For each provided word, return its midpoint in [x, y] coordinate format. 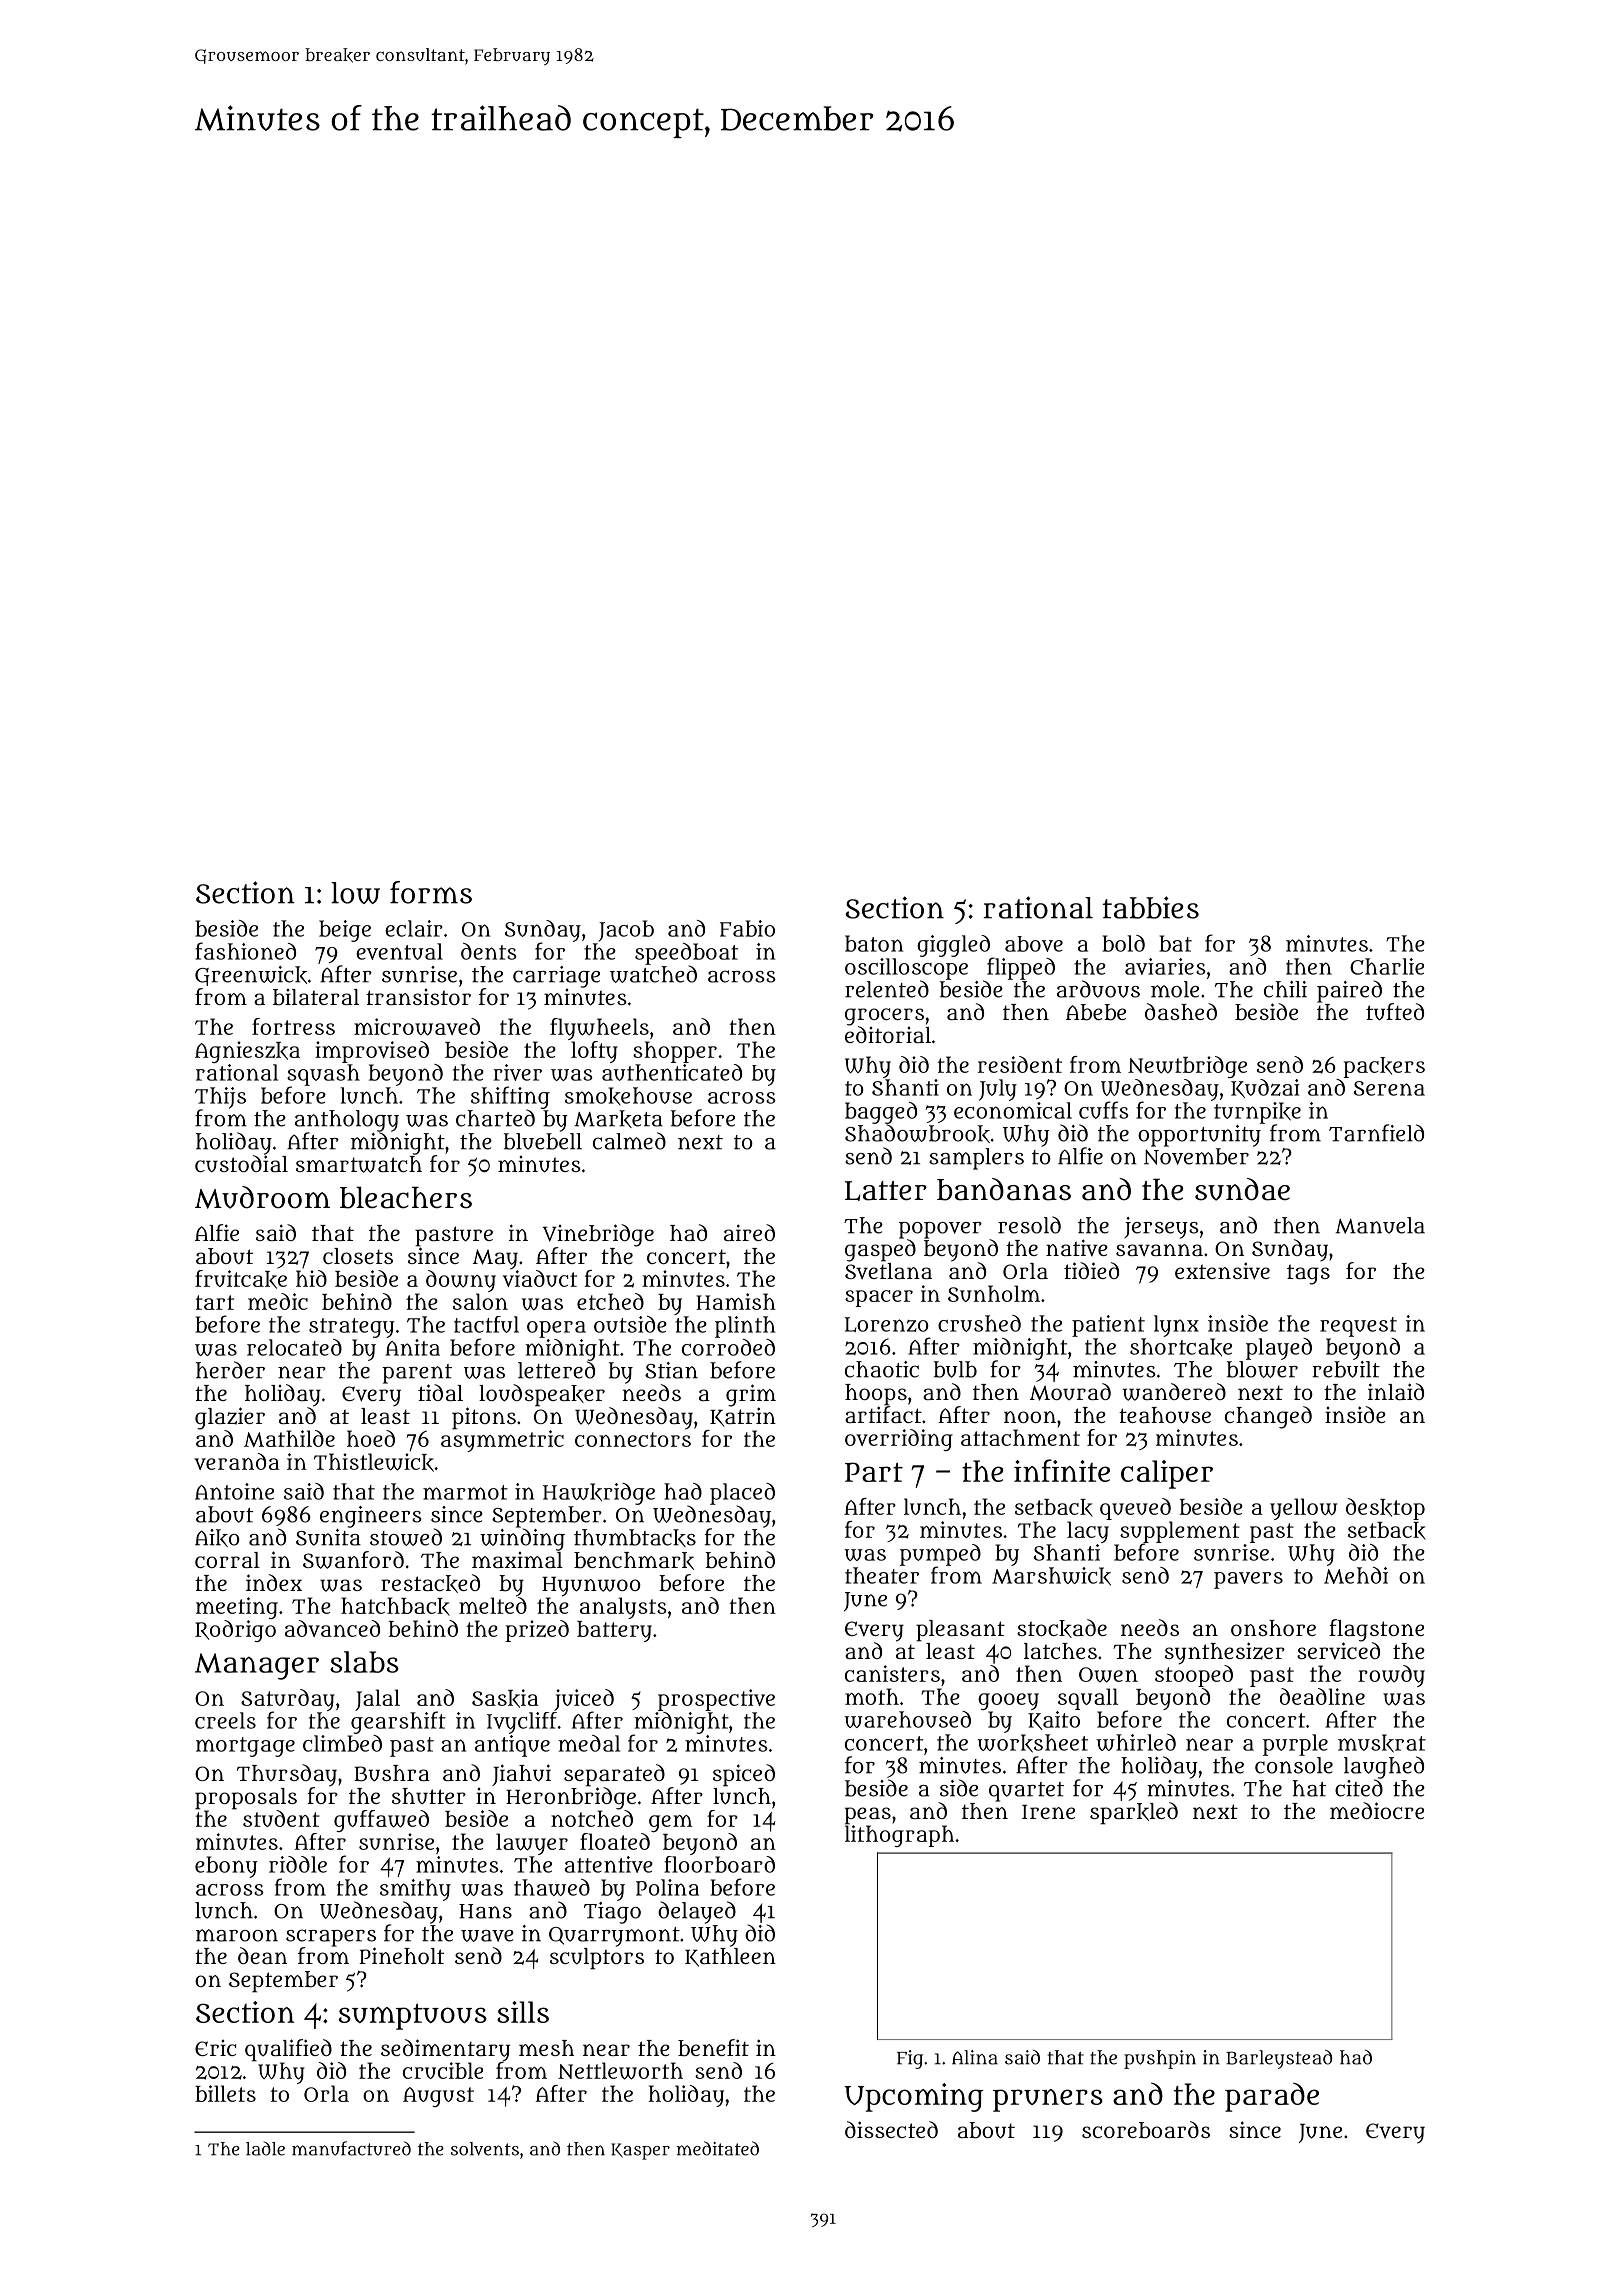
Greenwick [251, 976]
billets [225, 2093]
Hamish [736, 1301]
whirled [1136, 1742]
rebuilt [1346, 1369]
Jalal [377, 1700]
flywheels [599, 1029]
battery [614, 1631]
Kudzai [1265, 1088]
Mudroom [262, 1197]
